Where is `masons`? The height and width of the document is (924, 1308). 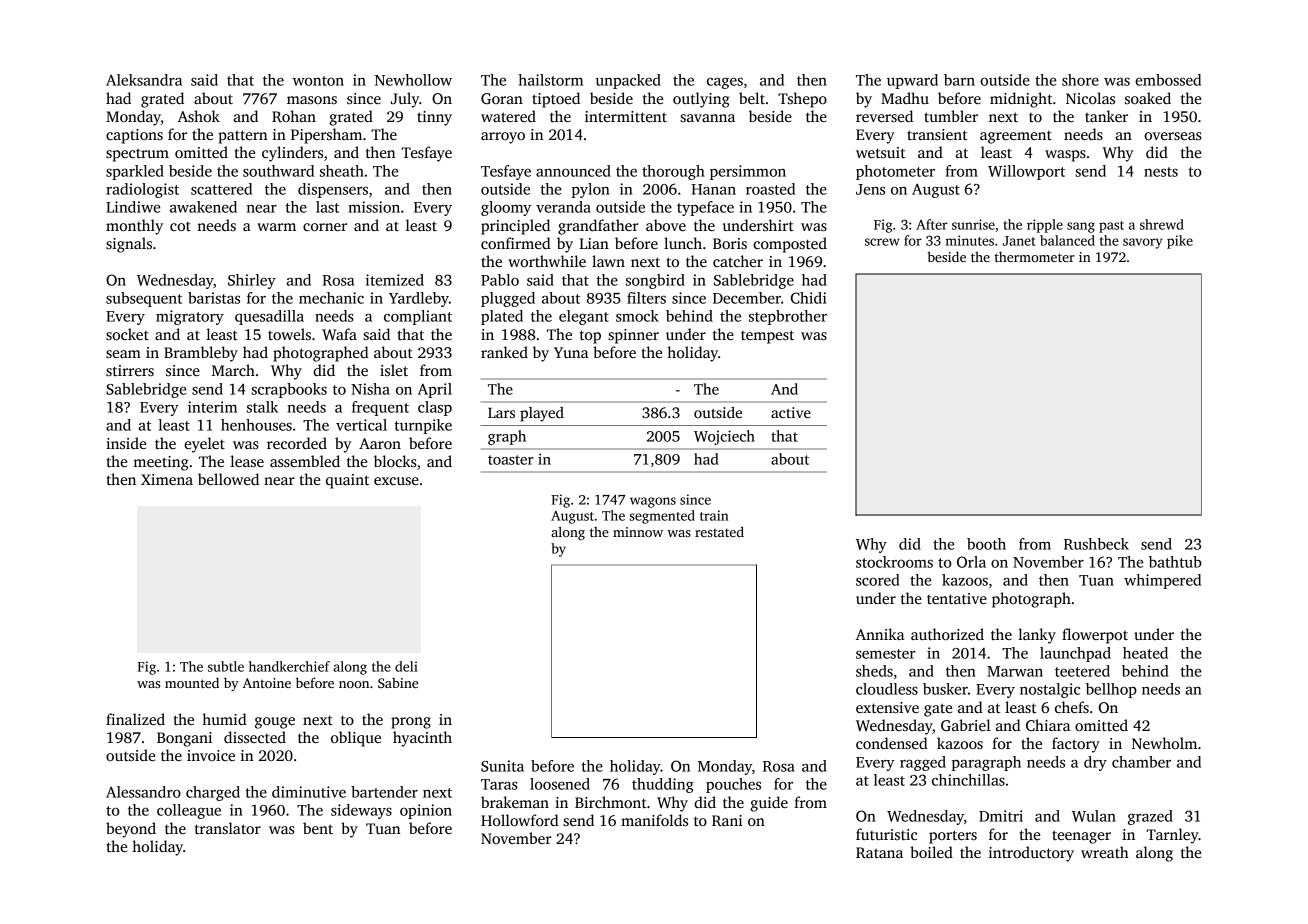
masons is located at coordinates (312, 100).
